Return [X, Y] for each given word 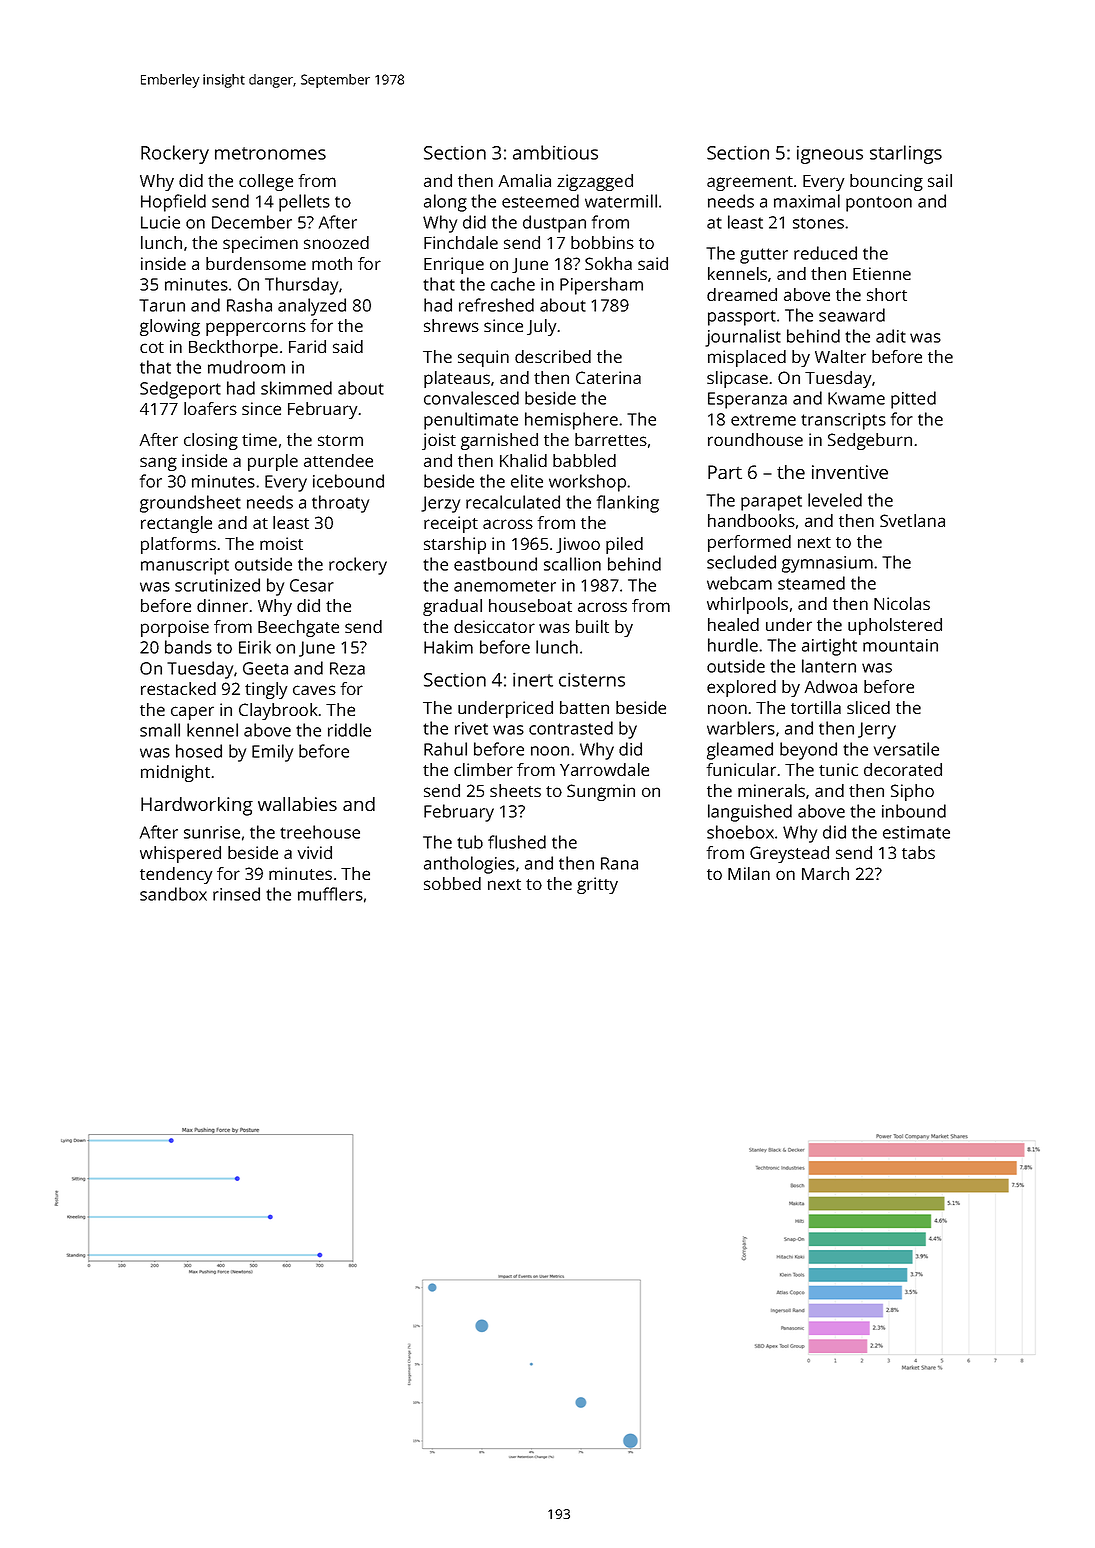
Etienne [882, 273]
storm [340, 440]
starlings [906, 154]
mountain [900, 645]
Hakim [448, 647]
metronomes [270, 153]
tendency [176, 875]
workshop [587, 483]
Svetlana [912, 520]
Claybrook [278, 711]
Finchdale [461, 242]
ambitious [555, 152]
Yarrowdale [604, 769]
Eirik [255, 647]
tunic [838, 769]
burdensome [256, 263]
